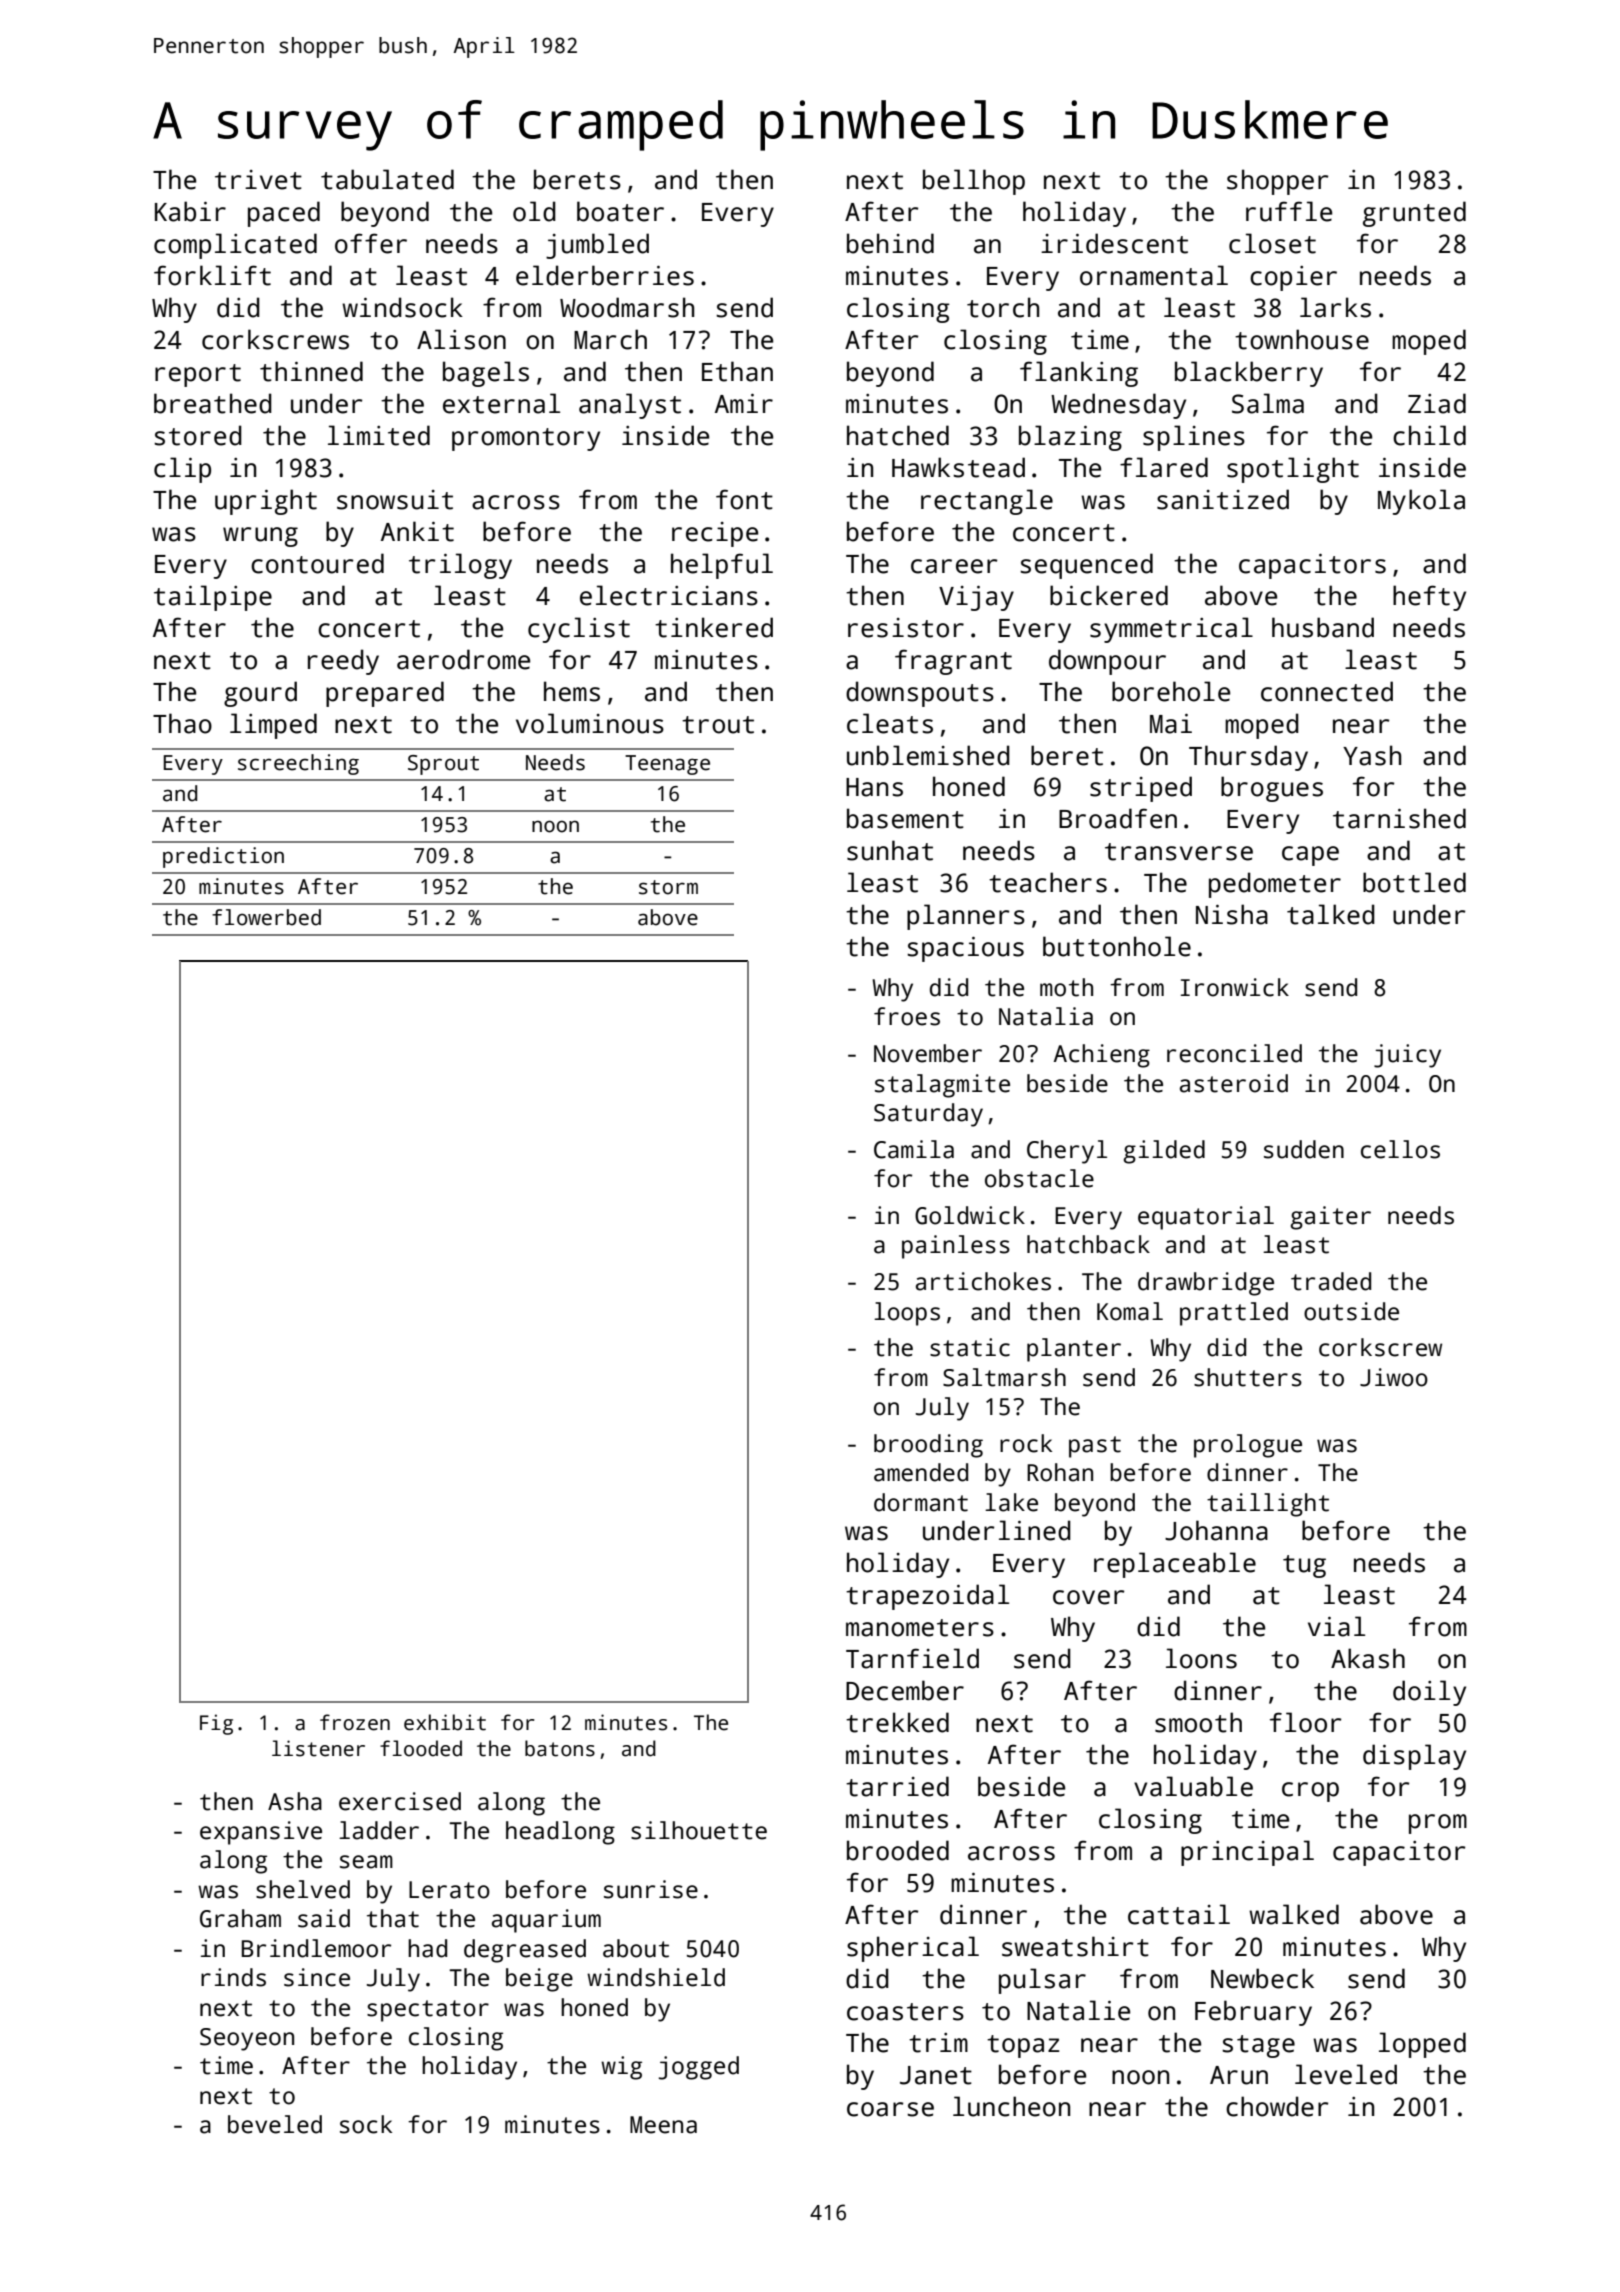 The height and width of the screenshot is (2292, 1620). What do you see at coordinates (897, 1786) in the screenshot?
I see `tarried` at bounding box center [897, 1786].
